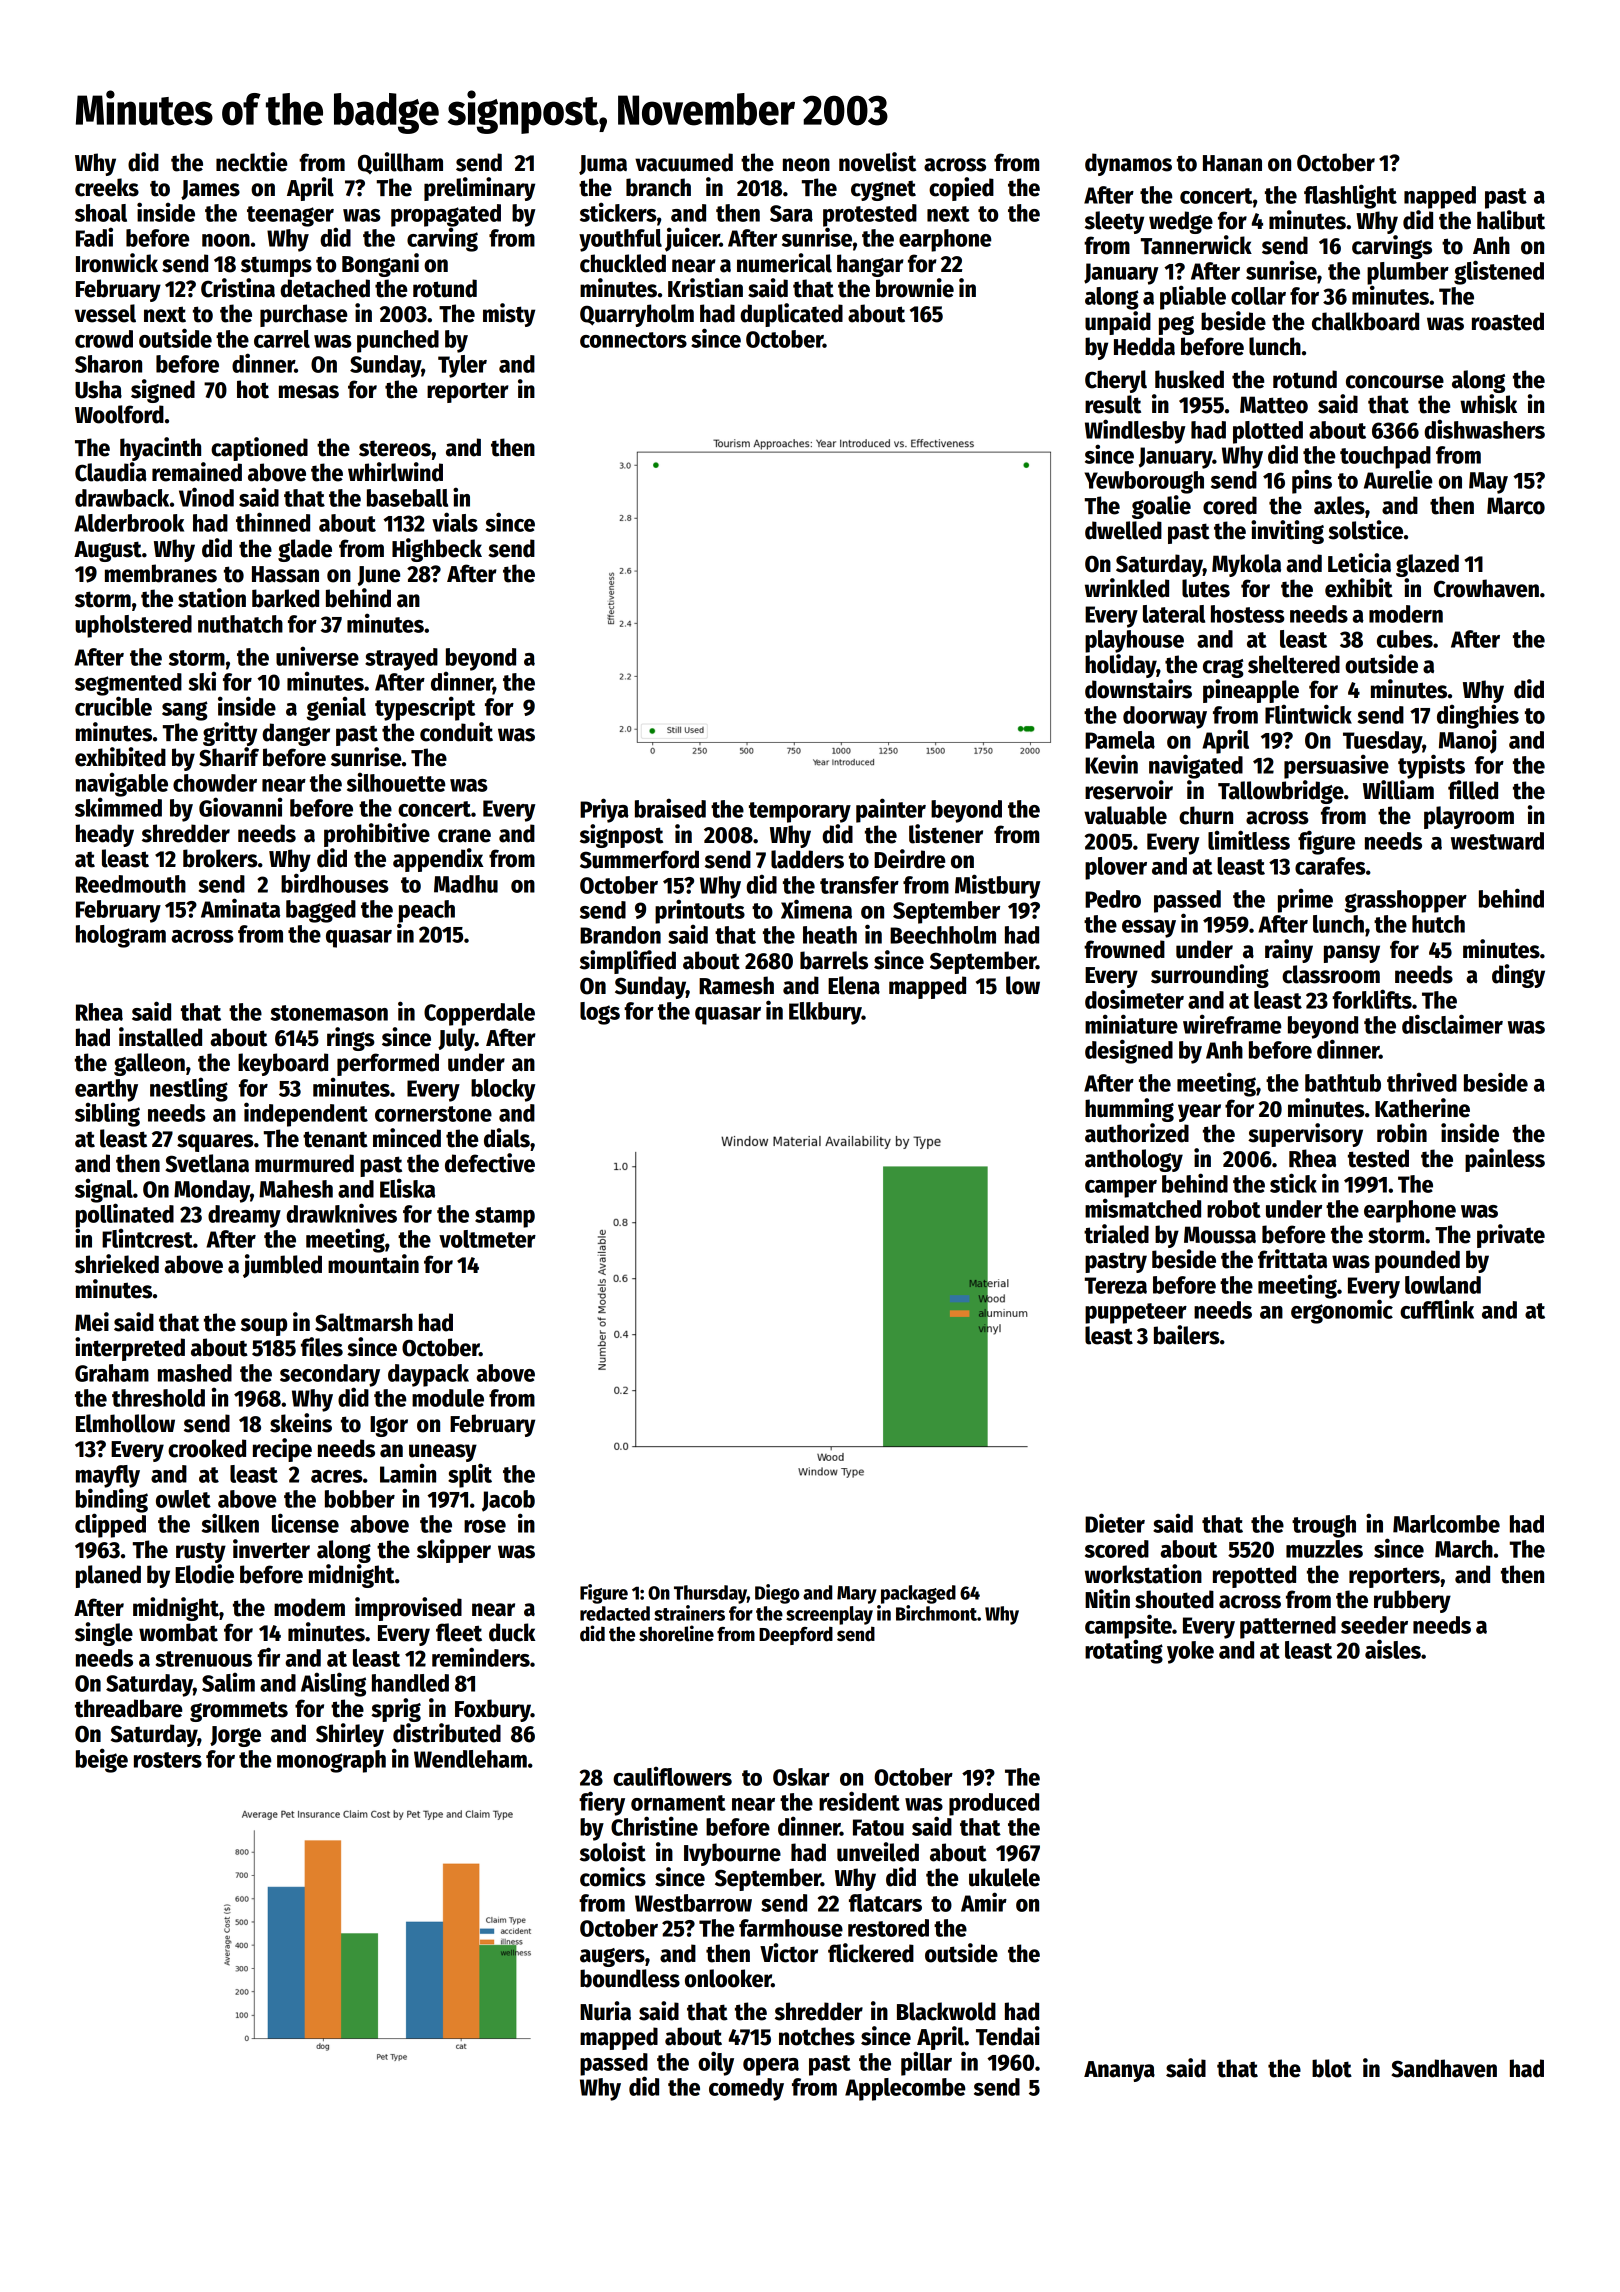  I want to click on comedy, so click(746, 2089).
